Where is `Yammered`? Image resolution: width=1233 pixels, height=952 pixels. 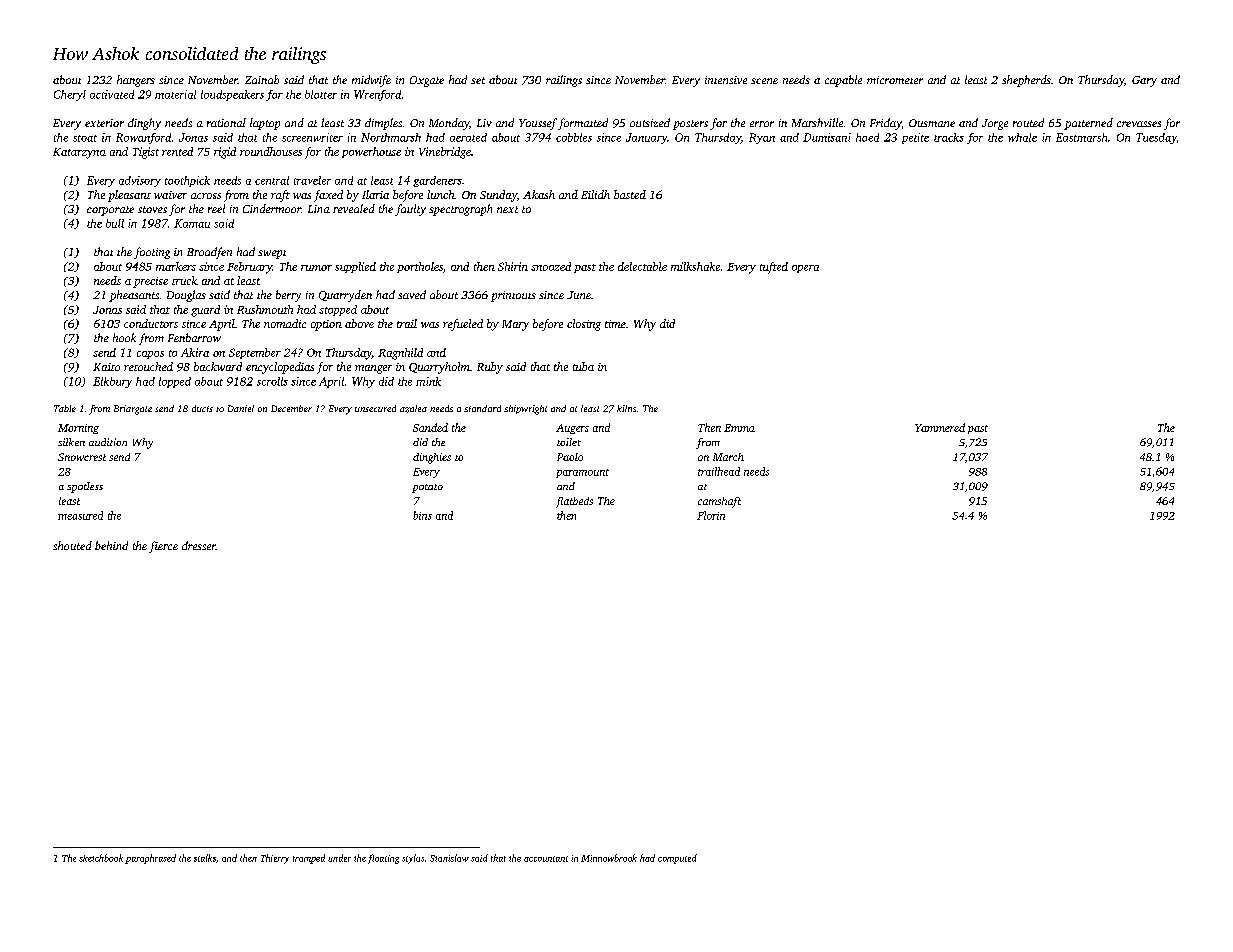
Yammered is located at coordinates (940, 427).
